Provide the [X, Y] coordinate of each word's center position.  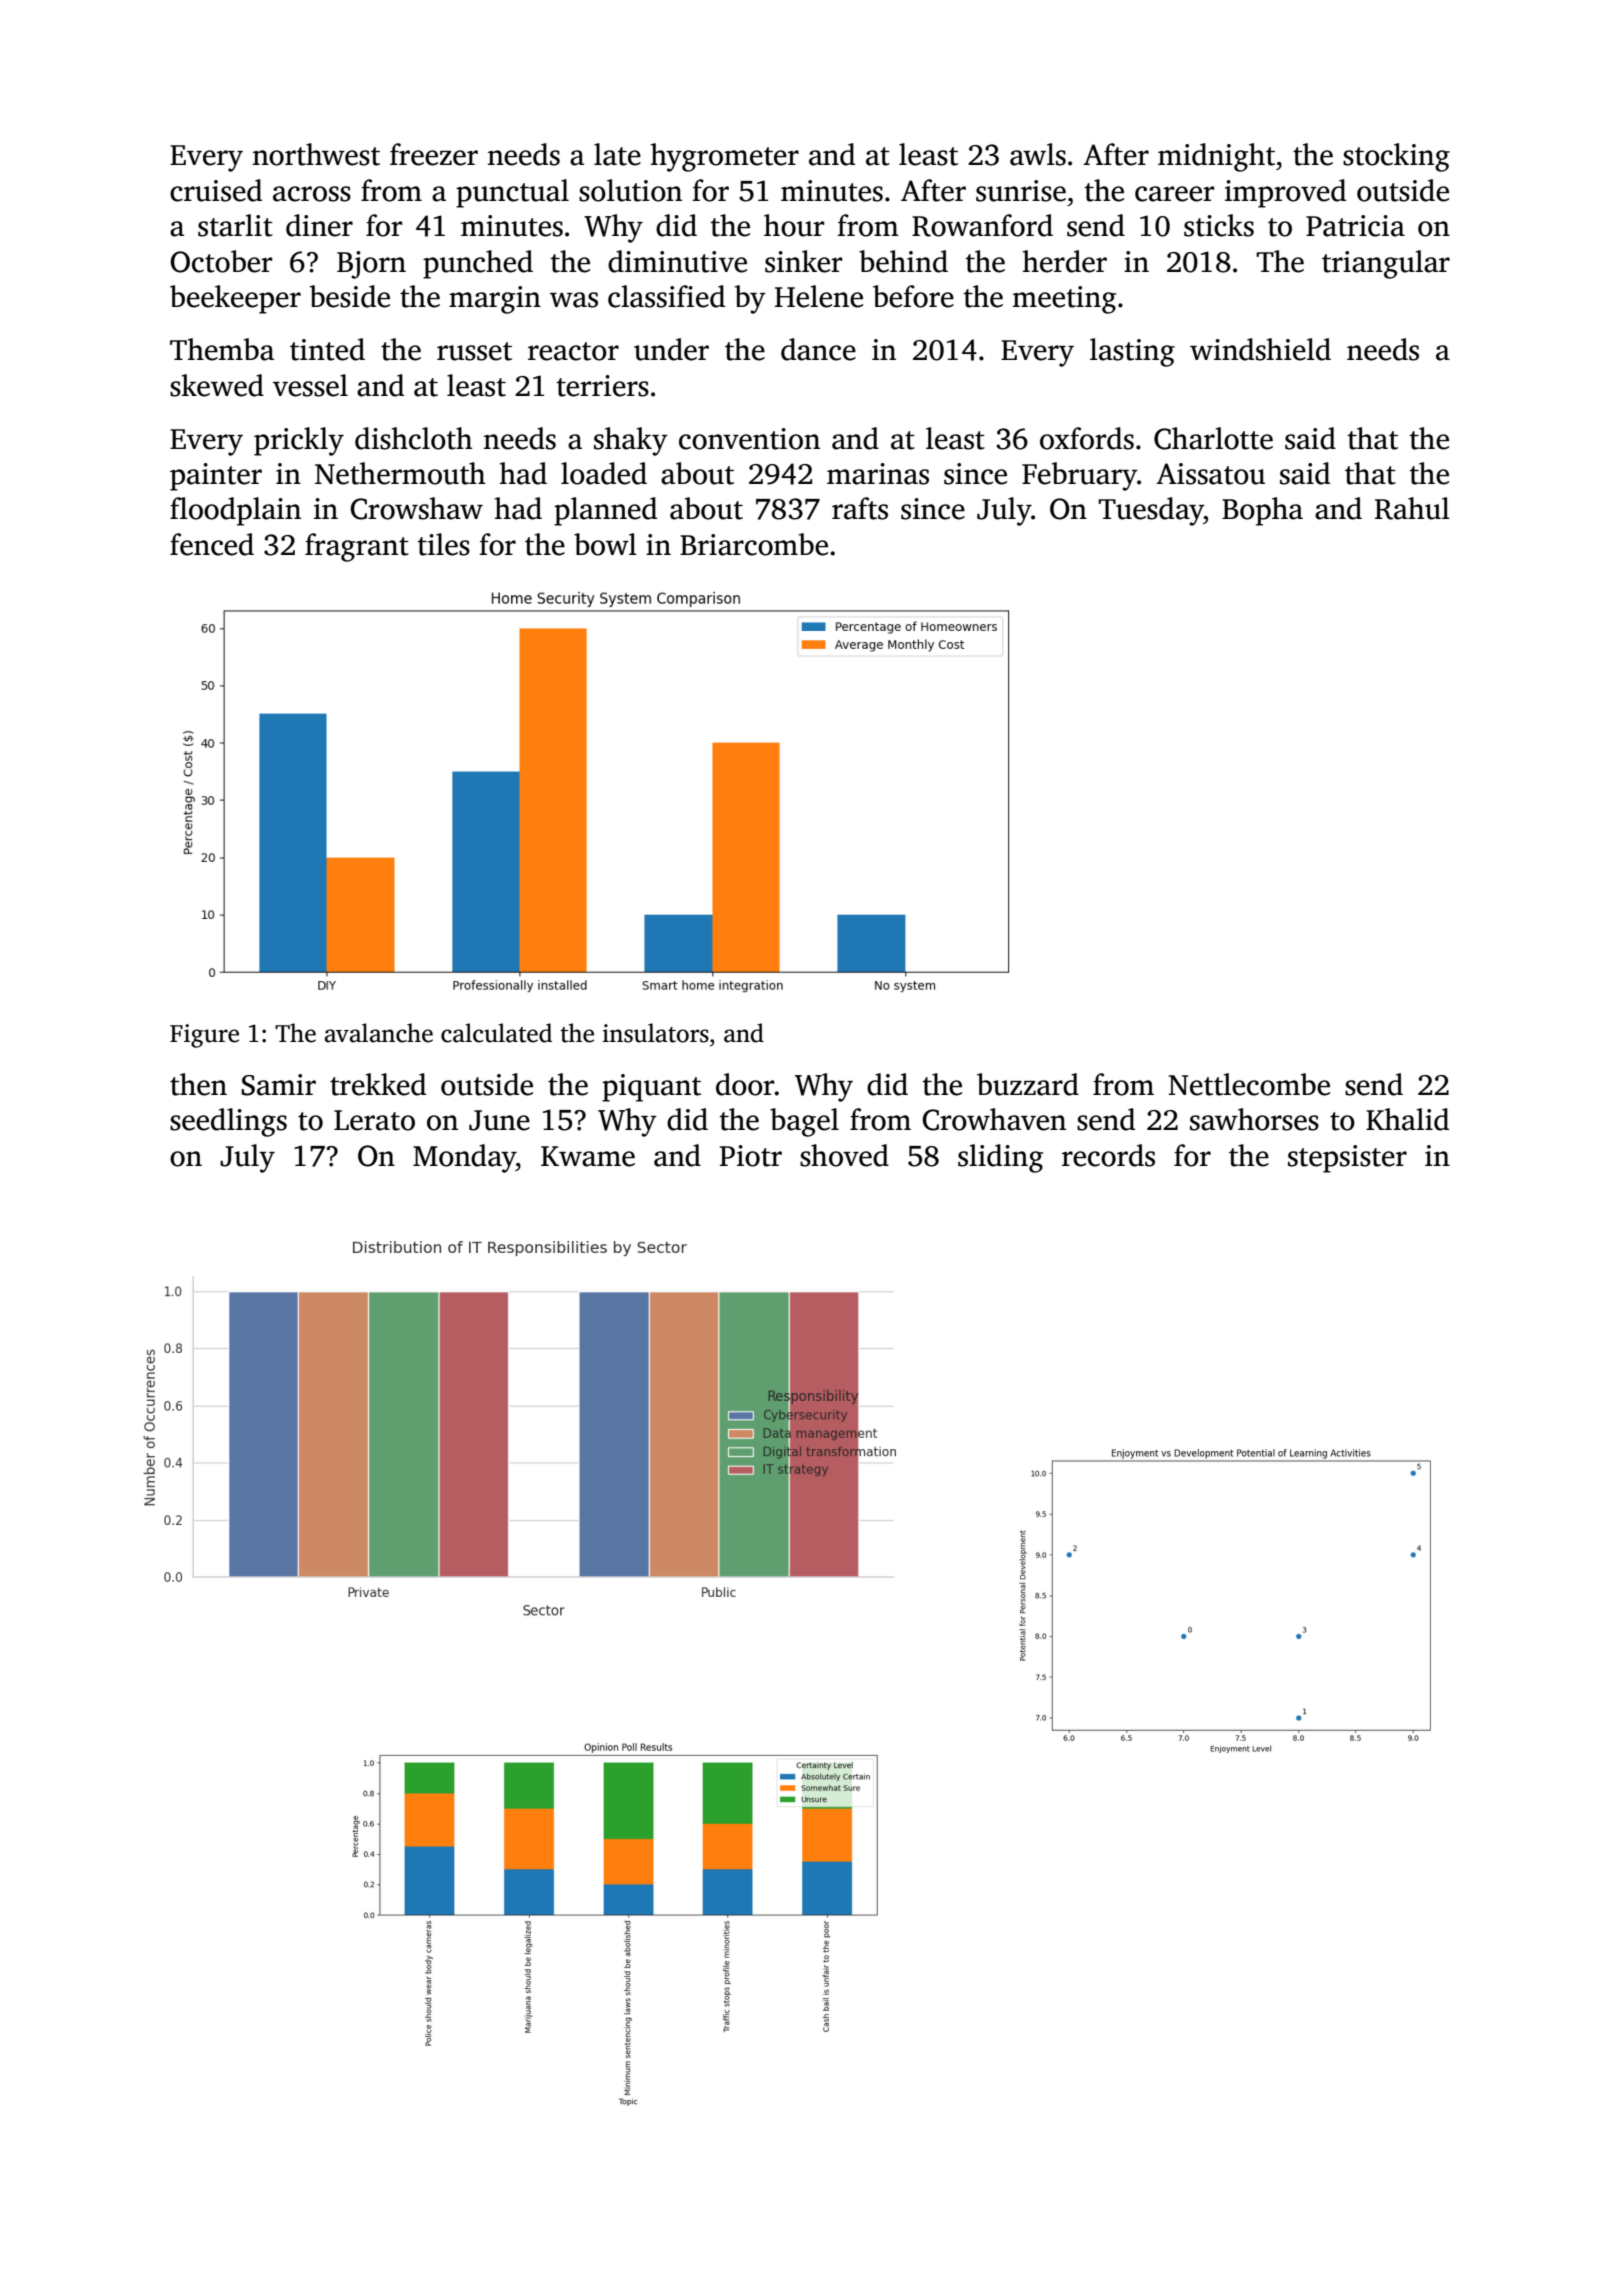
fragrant [357, 547]
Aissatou [1210, 474]
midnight [1216, 157]
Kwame [588, 1156]
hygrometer [725, 157]
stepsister [1347, 1159]
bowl [605, 544]
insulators [655, 1033]
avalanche [379, 1033]
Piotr [751, 1156]
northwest [316, 154]
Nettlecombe [1249, 1084]
